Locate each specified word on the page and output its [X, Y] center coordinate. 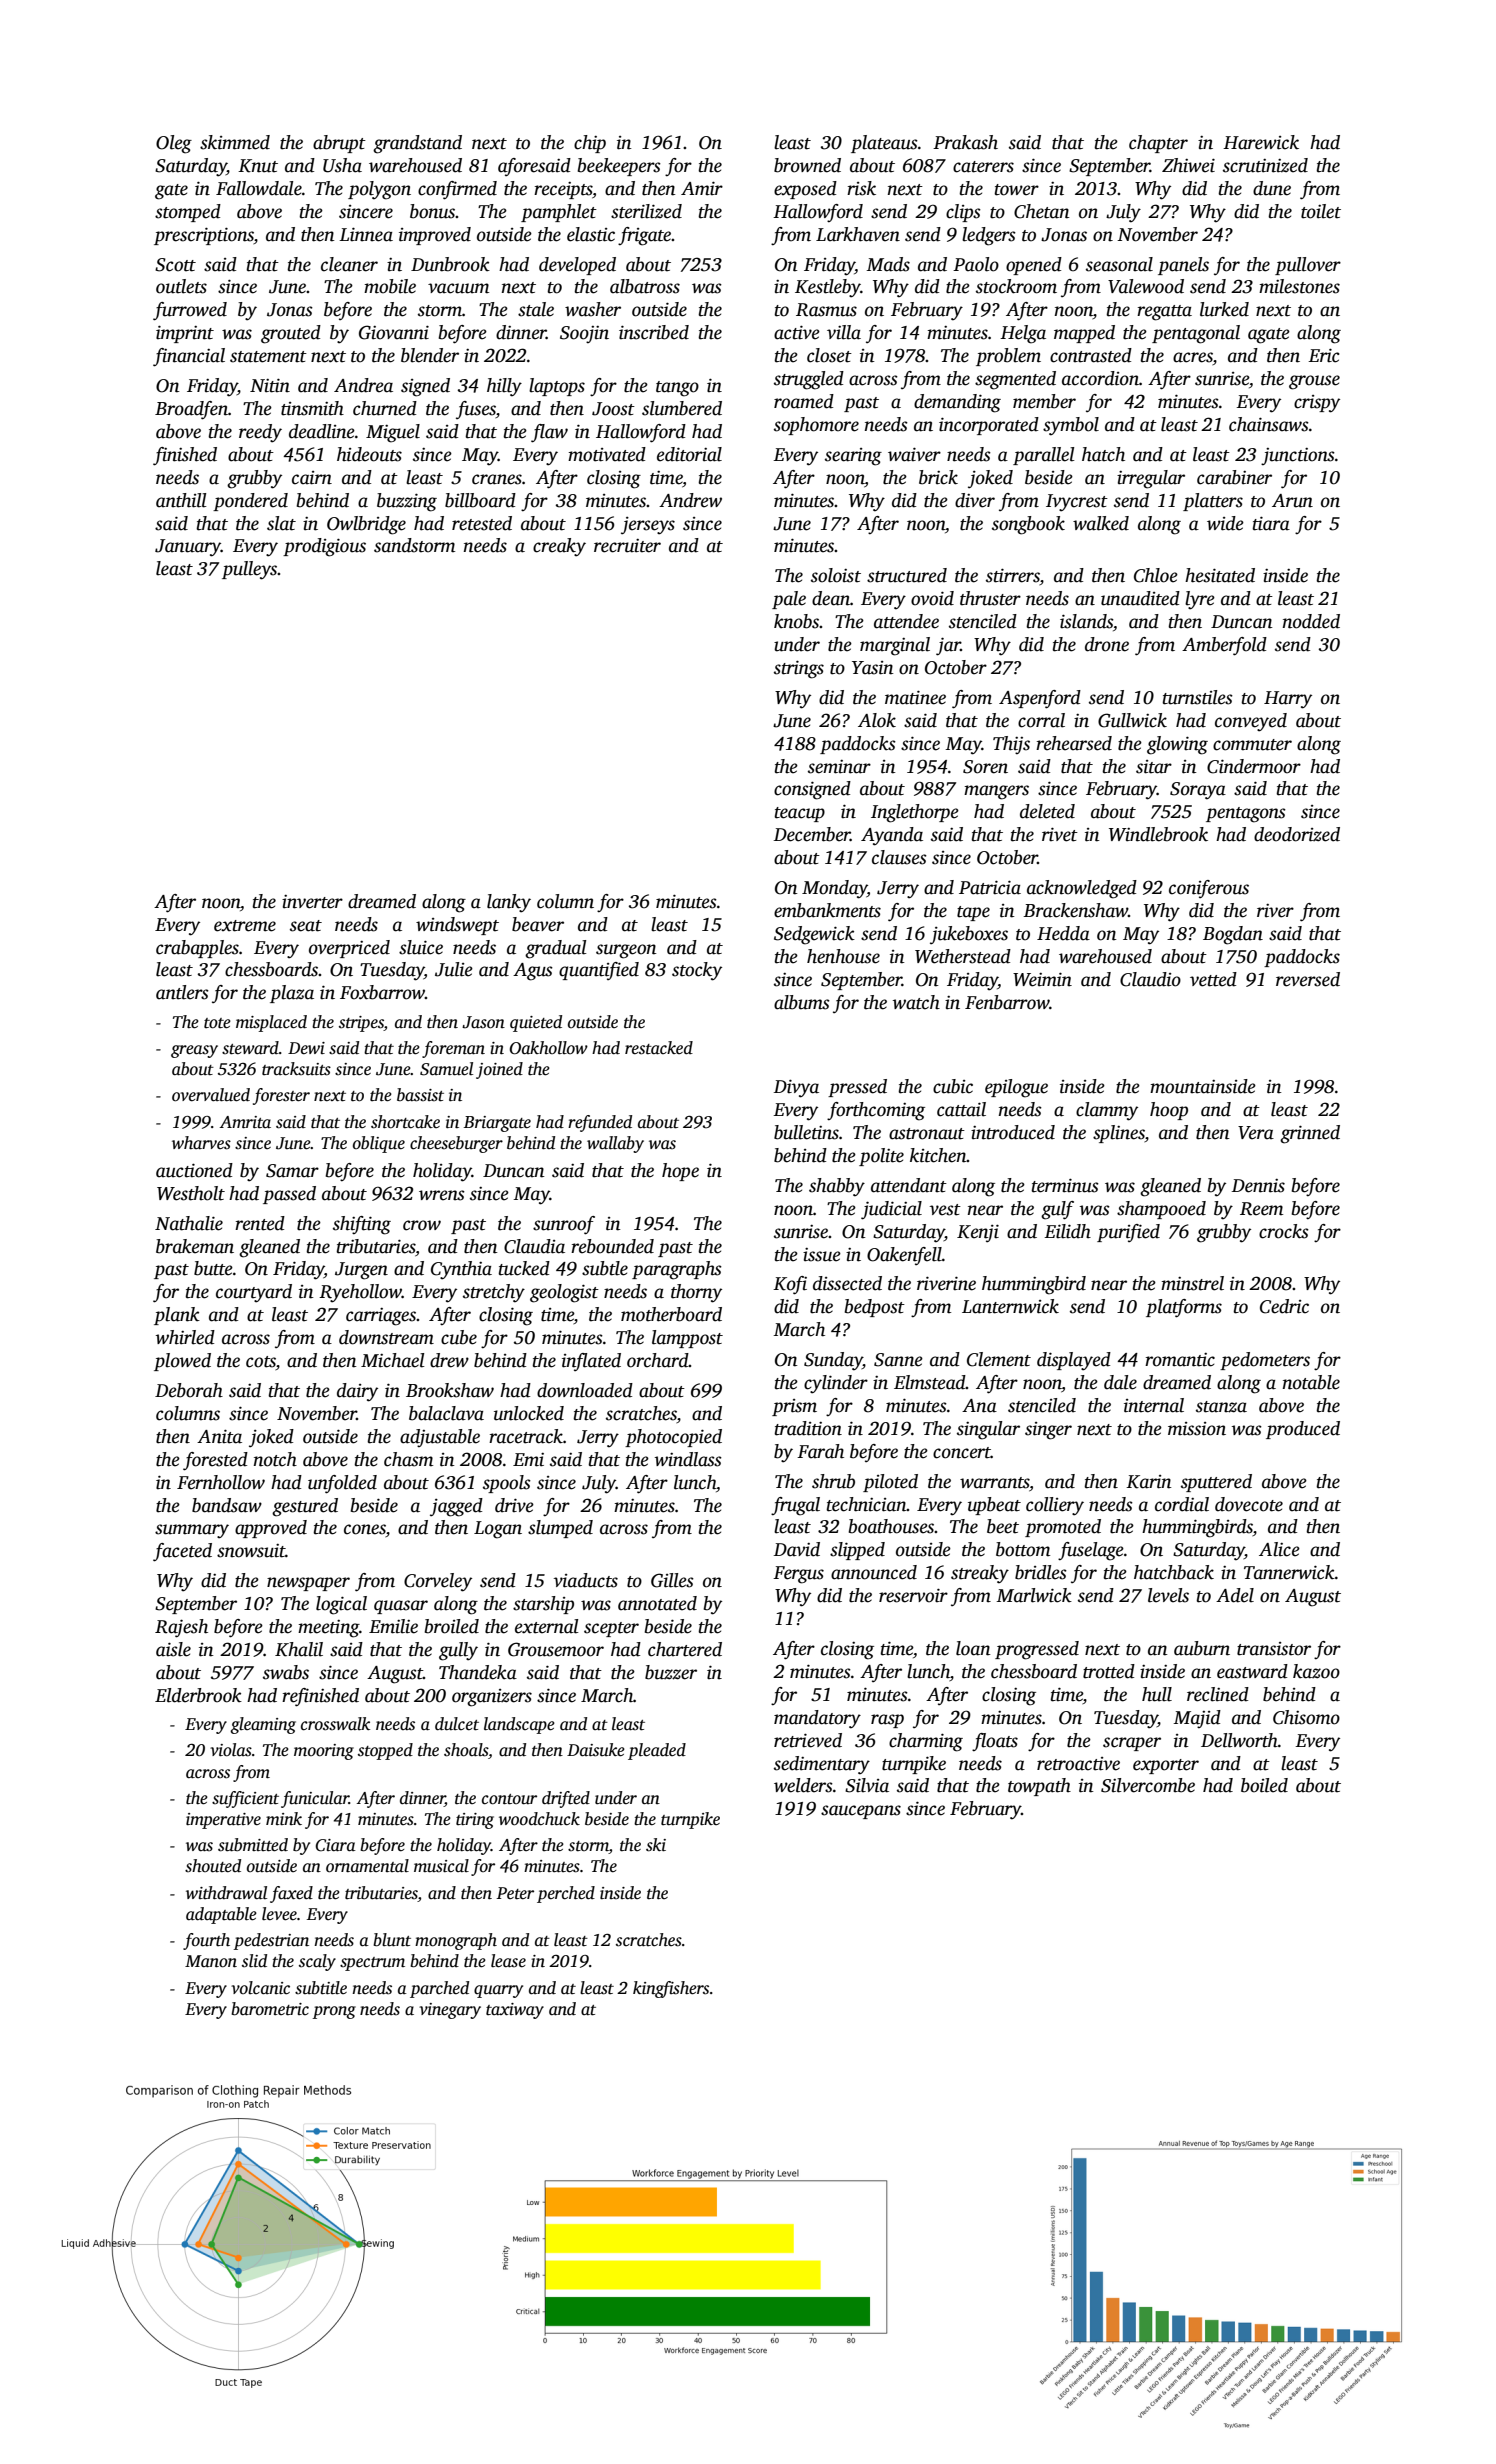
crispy [1317, 404]
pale [789, 600]
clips [963, 213]
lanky [509, 903]
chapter [1158, 144]
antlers [182, 992]
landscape [519, 1725]
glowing [1177, 745]
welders [803, 1785]
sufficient [245, 1799]
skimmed [235, 142]
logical [341, 1605]
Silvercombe [1148, 1785]
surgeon [626, 951]
